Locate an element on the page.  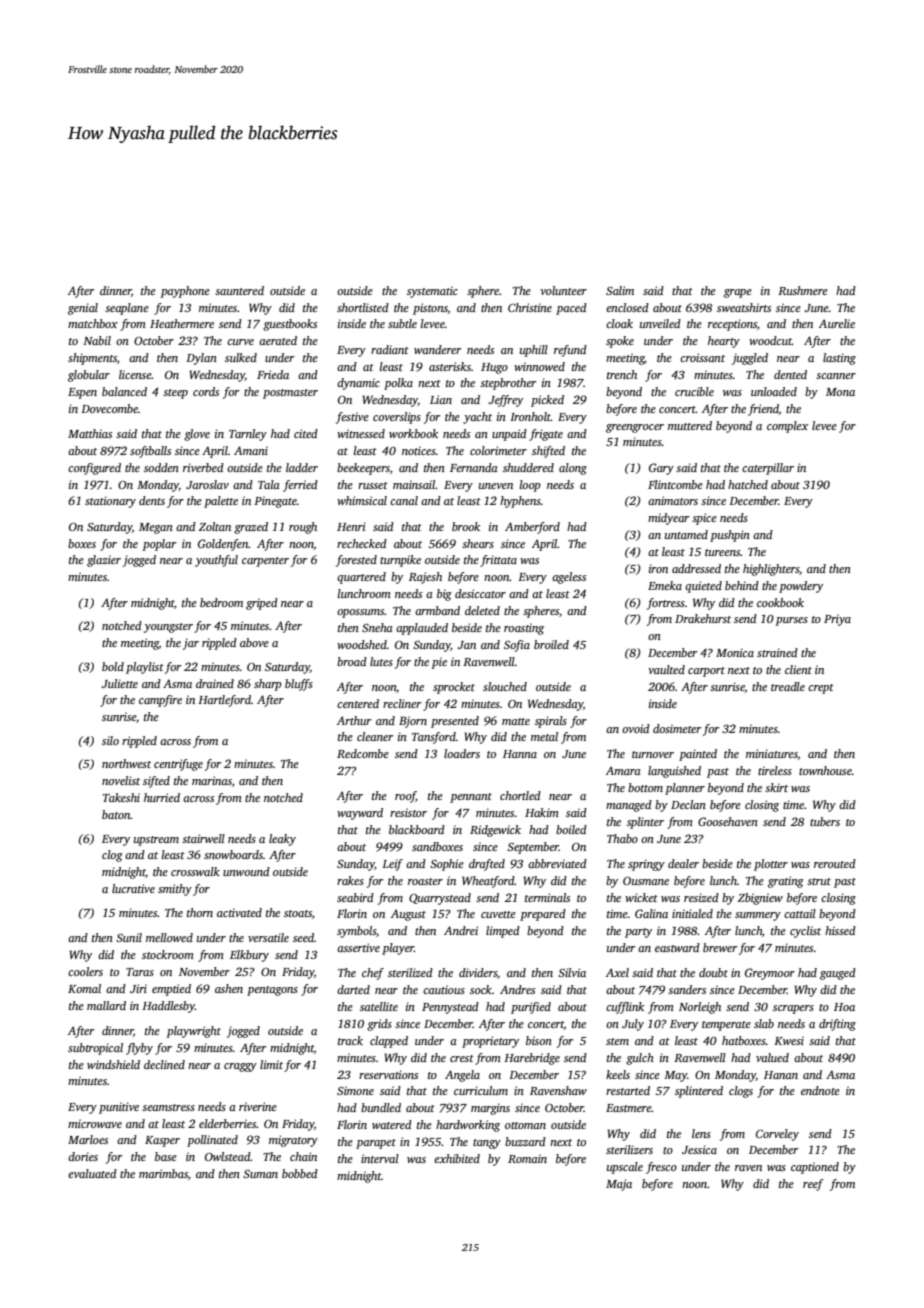
croissant is located at coordinates (702, 357).
